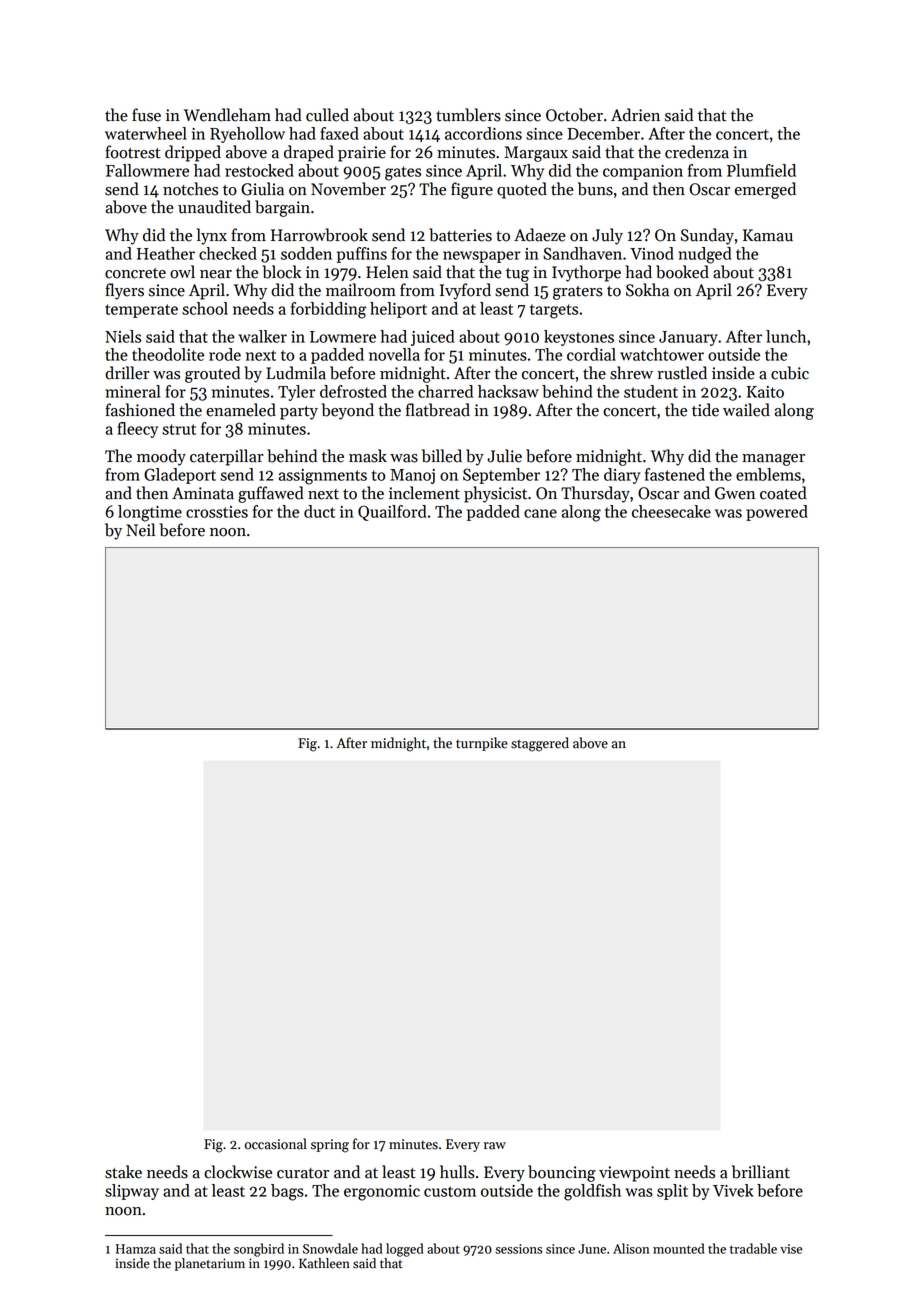 Image resolution: width=924 pixels, height=1308 pixels. Describe the element at coordinates (536, 154) in the screenshot. I see `Margaux` at that location.
